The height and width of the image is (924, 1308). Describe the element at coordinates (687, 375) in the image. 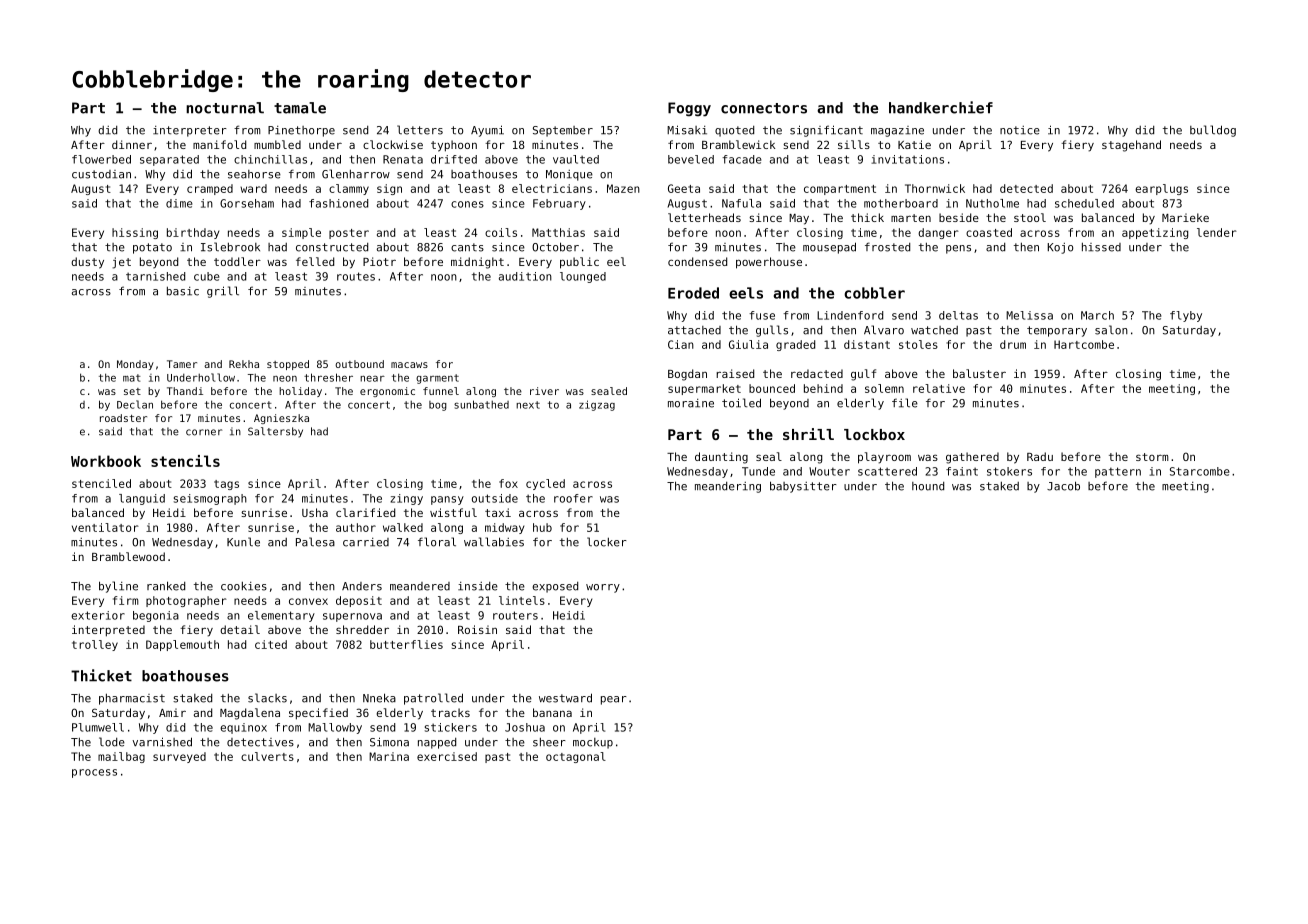

I see `Bogdan` at that location.
